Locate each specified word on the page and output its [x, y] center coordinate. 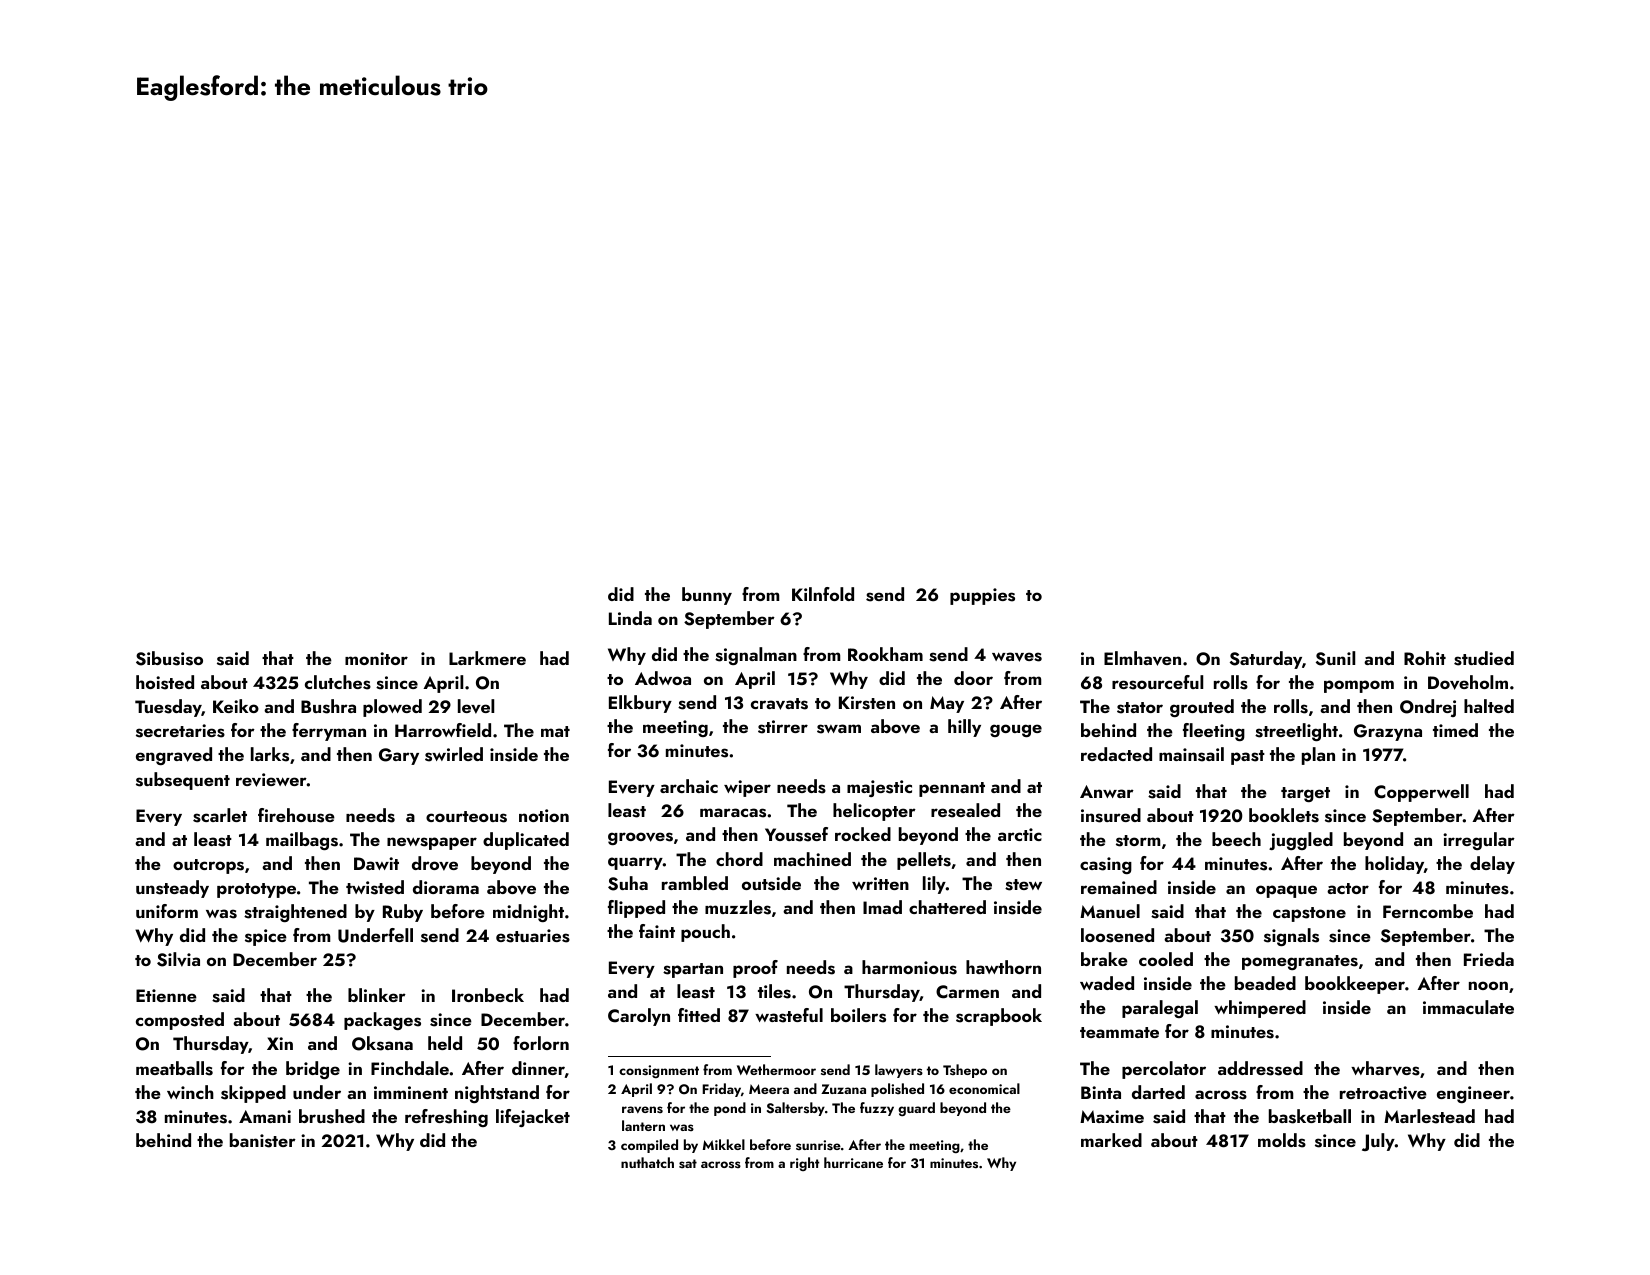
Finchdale [410, 1068]
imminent [411, 1092]
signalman [756, 656]
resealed [965, 810]
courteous [466, 817]
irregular [1479, 841]
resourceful [1157, 682]
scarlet [220, 815]
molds [1282, 1140]
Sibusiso [169, 658]
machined [812, 859]
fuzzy [877, 1109]
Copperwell [1421, 793]
